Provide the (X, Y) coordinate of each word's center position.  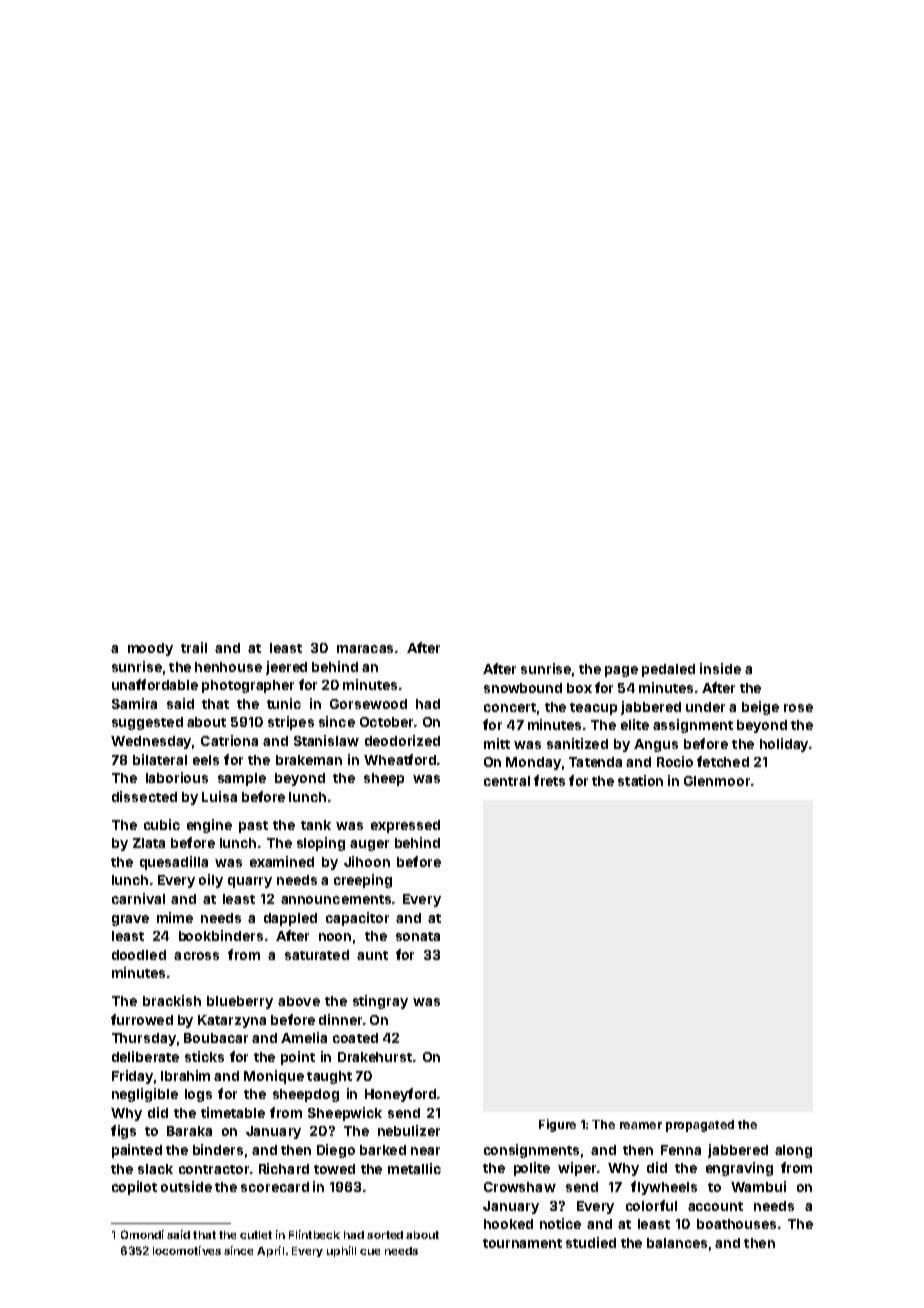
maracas (365, 649)
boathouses (736, 1224)
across (196, 956)
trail (194, 647)
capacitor (357, 919)
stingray (380, 1002)
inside (720, 668)
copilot (134, 1188)
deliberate (145, 1056)
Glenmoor (717, 781)
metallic (414, 1168)
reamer (641, 1125)
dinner (340, 1019)
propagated (700, 1126)
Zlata (149, 843)
